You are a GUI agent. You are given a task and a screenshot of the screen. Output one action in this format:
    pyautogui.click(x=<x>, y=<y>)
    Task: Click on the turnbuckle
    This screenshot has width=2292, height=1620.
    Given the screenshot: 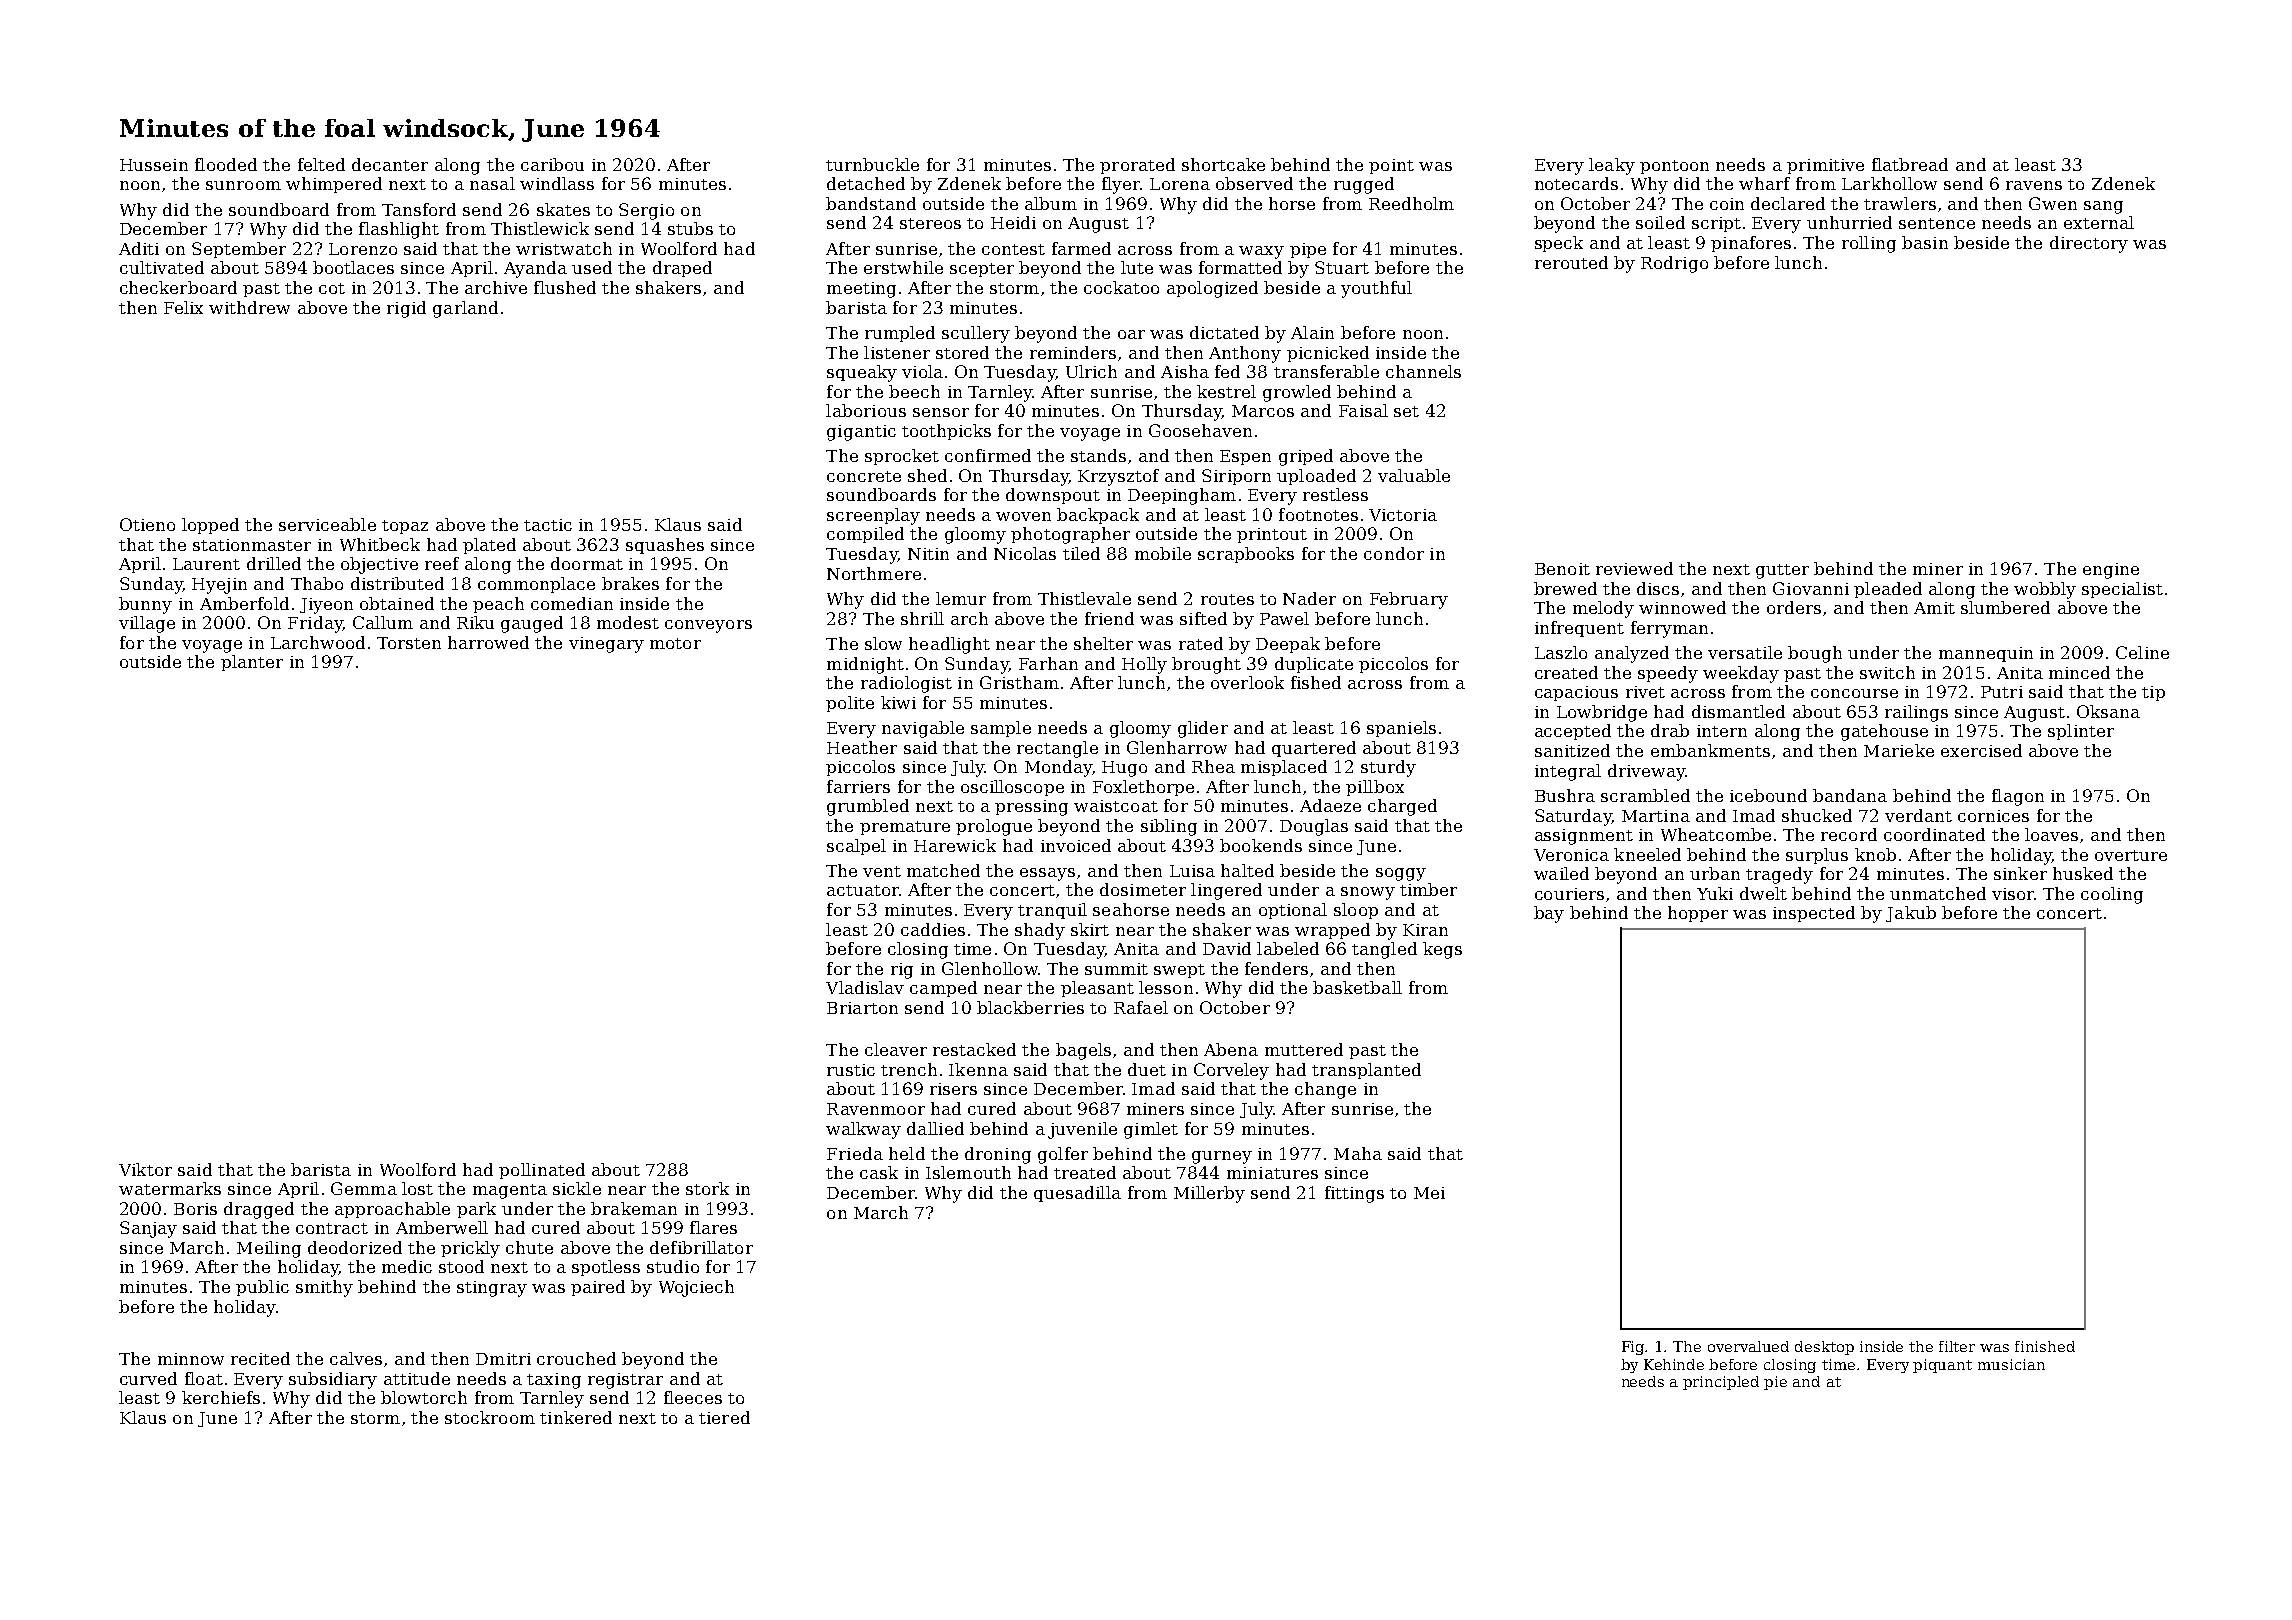 What is the action you would take?
    pyautogui.click(x=872, y=164)
